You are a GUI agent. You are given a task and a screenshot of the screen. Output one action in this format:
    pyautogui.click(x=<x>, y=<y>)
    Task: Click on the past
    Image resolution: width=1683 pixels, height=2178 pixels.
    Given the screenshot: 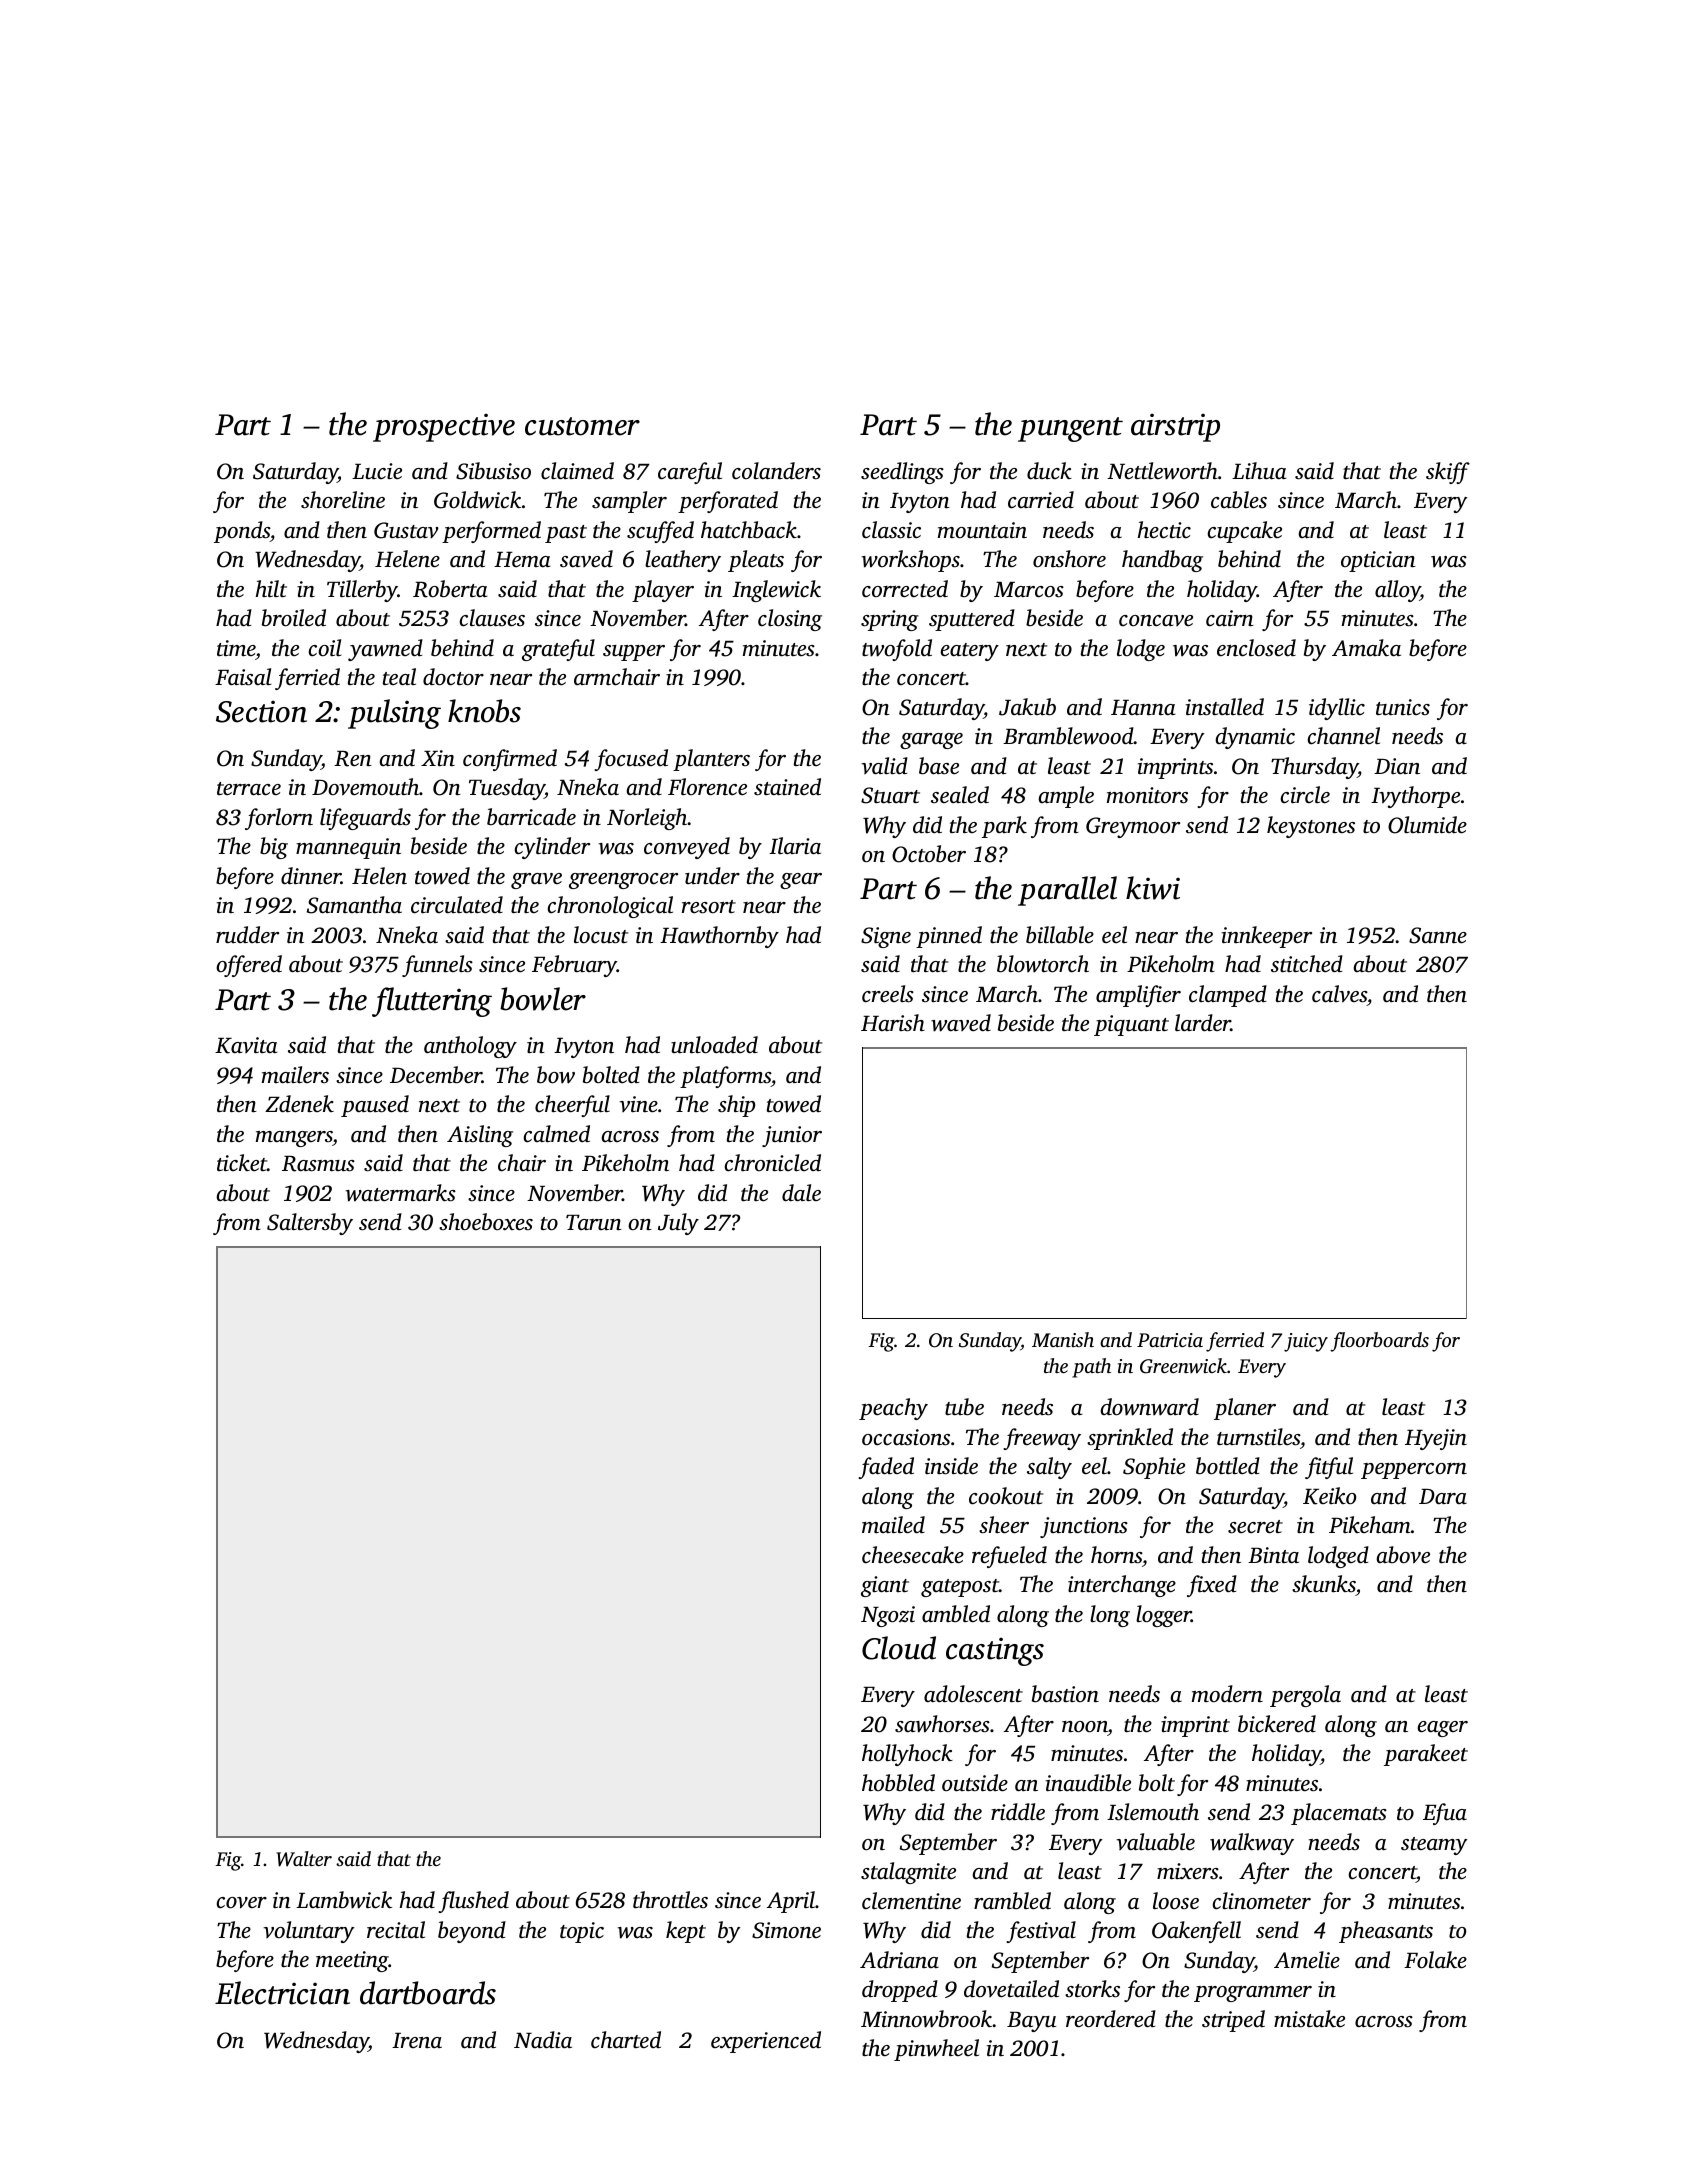 What is the action you would take?
    pyautogui.click(x=566, y=534)
